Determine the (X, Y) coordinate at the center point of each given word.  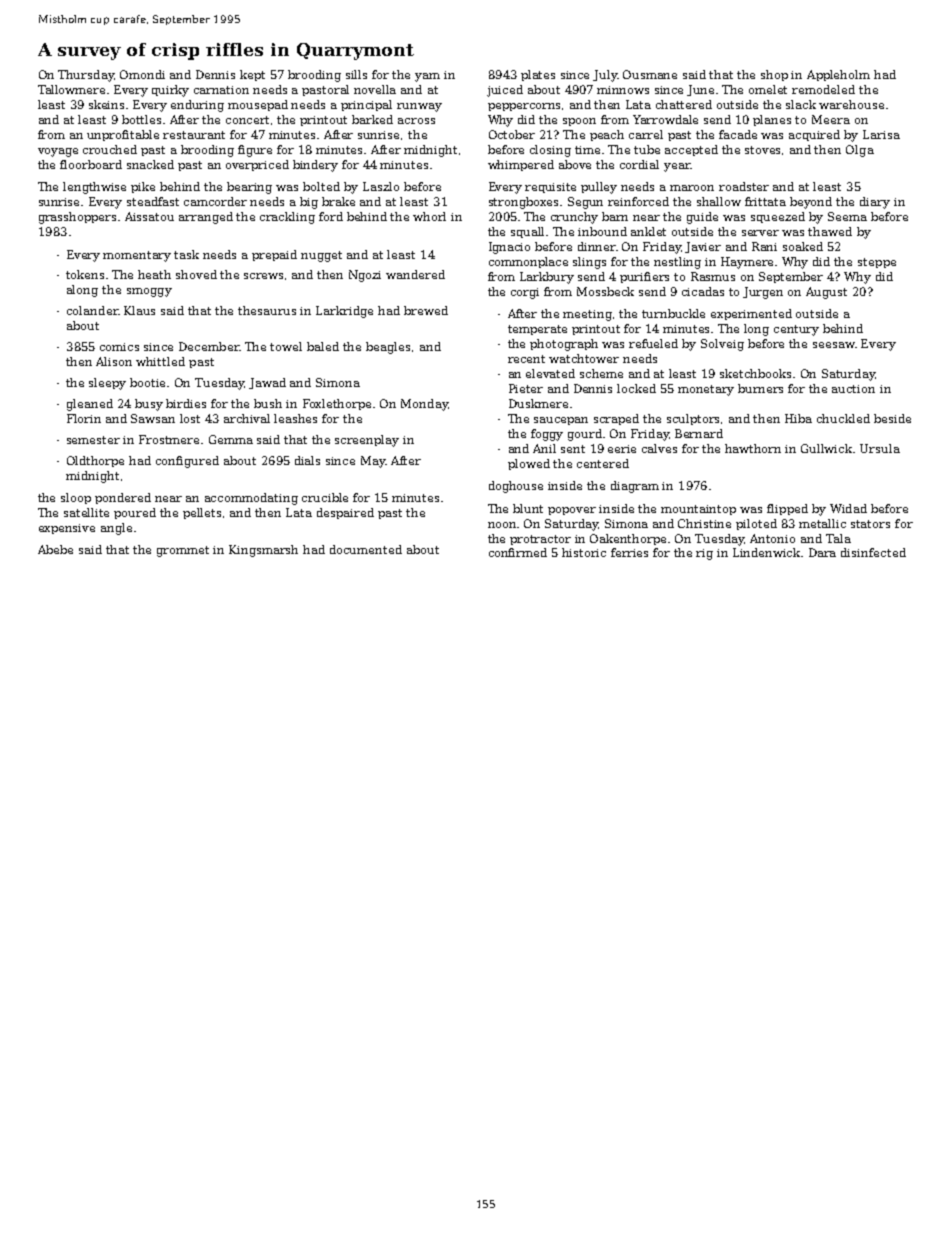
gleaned (90, 405)
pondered (123, 498)
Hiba (798, 418)
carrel (646, 134)
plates (538, 75)
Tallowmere (71, 89)
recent (526, 359)
